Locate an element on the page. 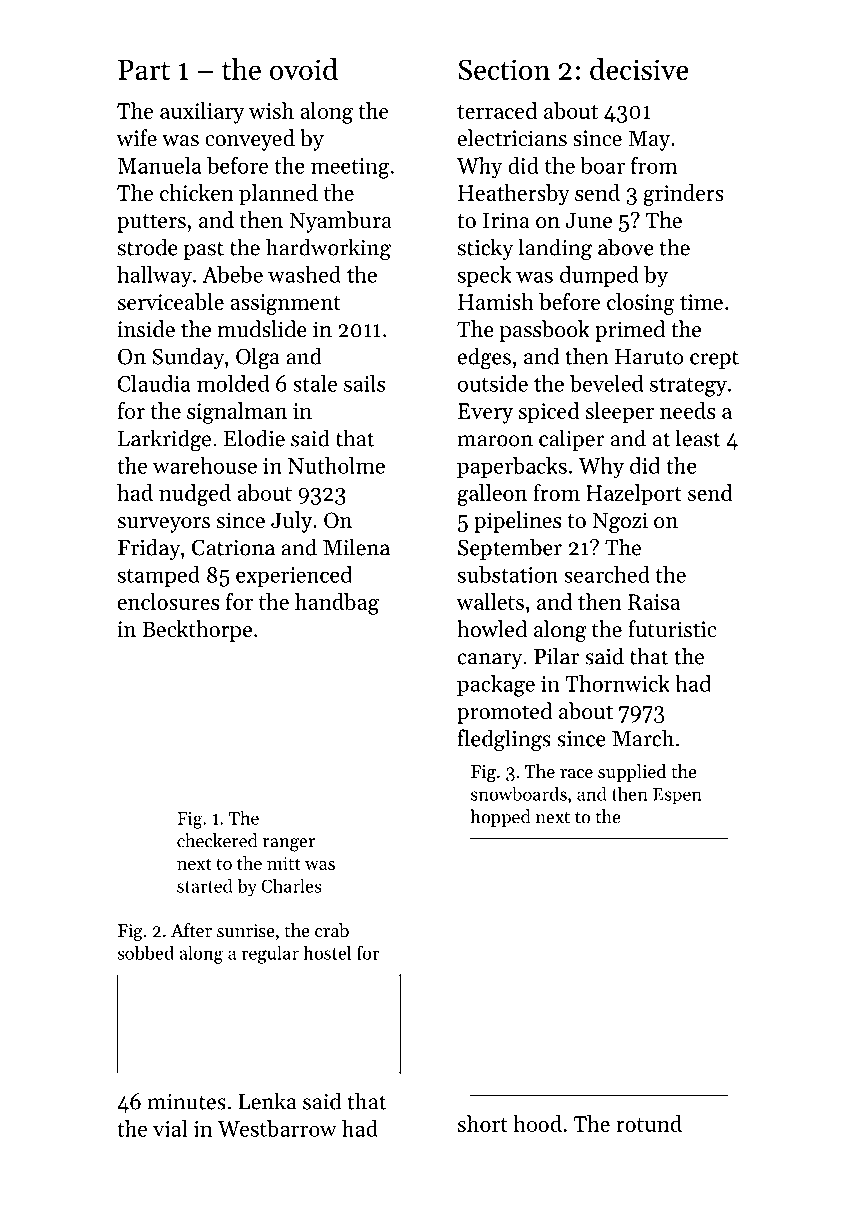  Part is located at coordinates (144, 70).
